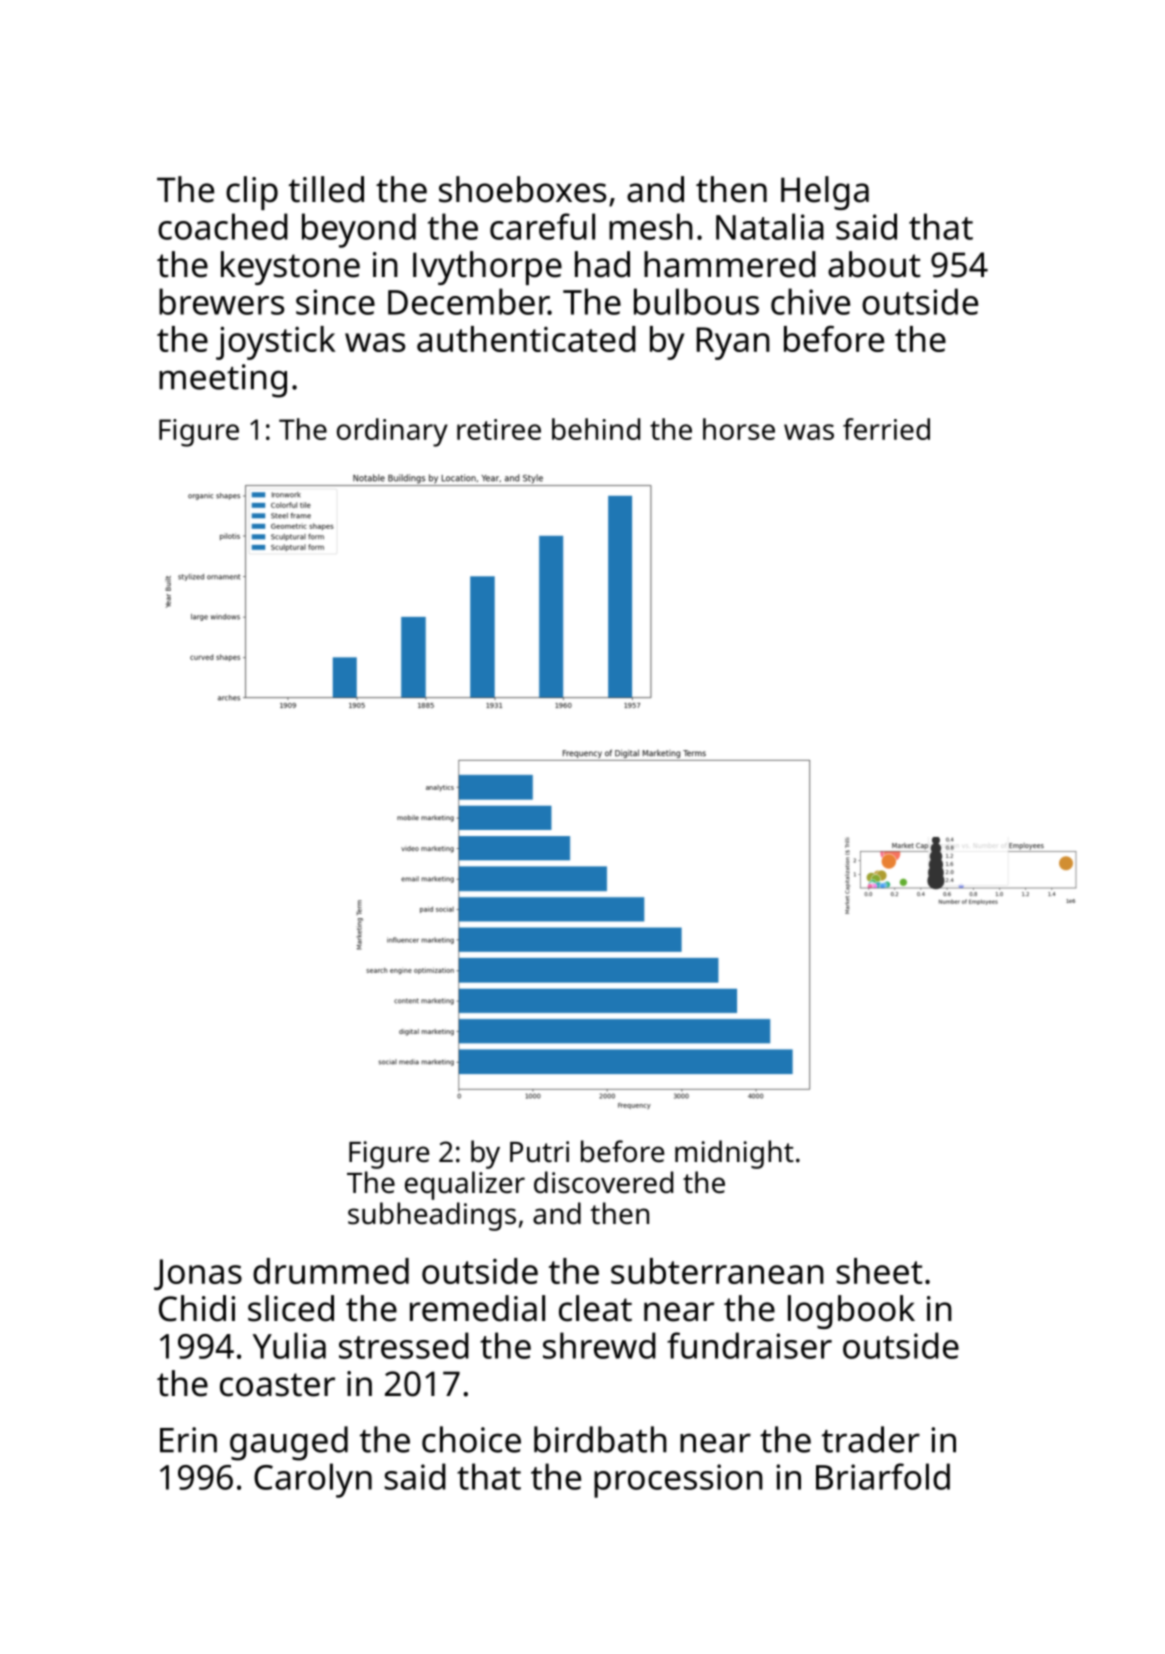 The width and height of the page is (1165, 1654). Describe the element at coordinates (313, 1480) in the page. I see `Carolyn` at that location.
